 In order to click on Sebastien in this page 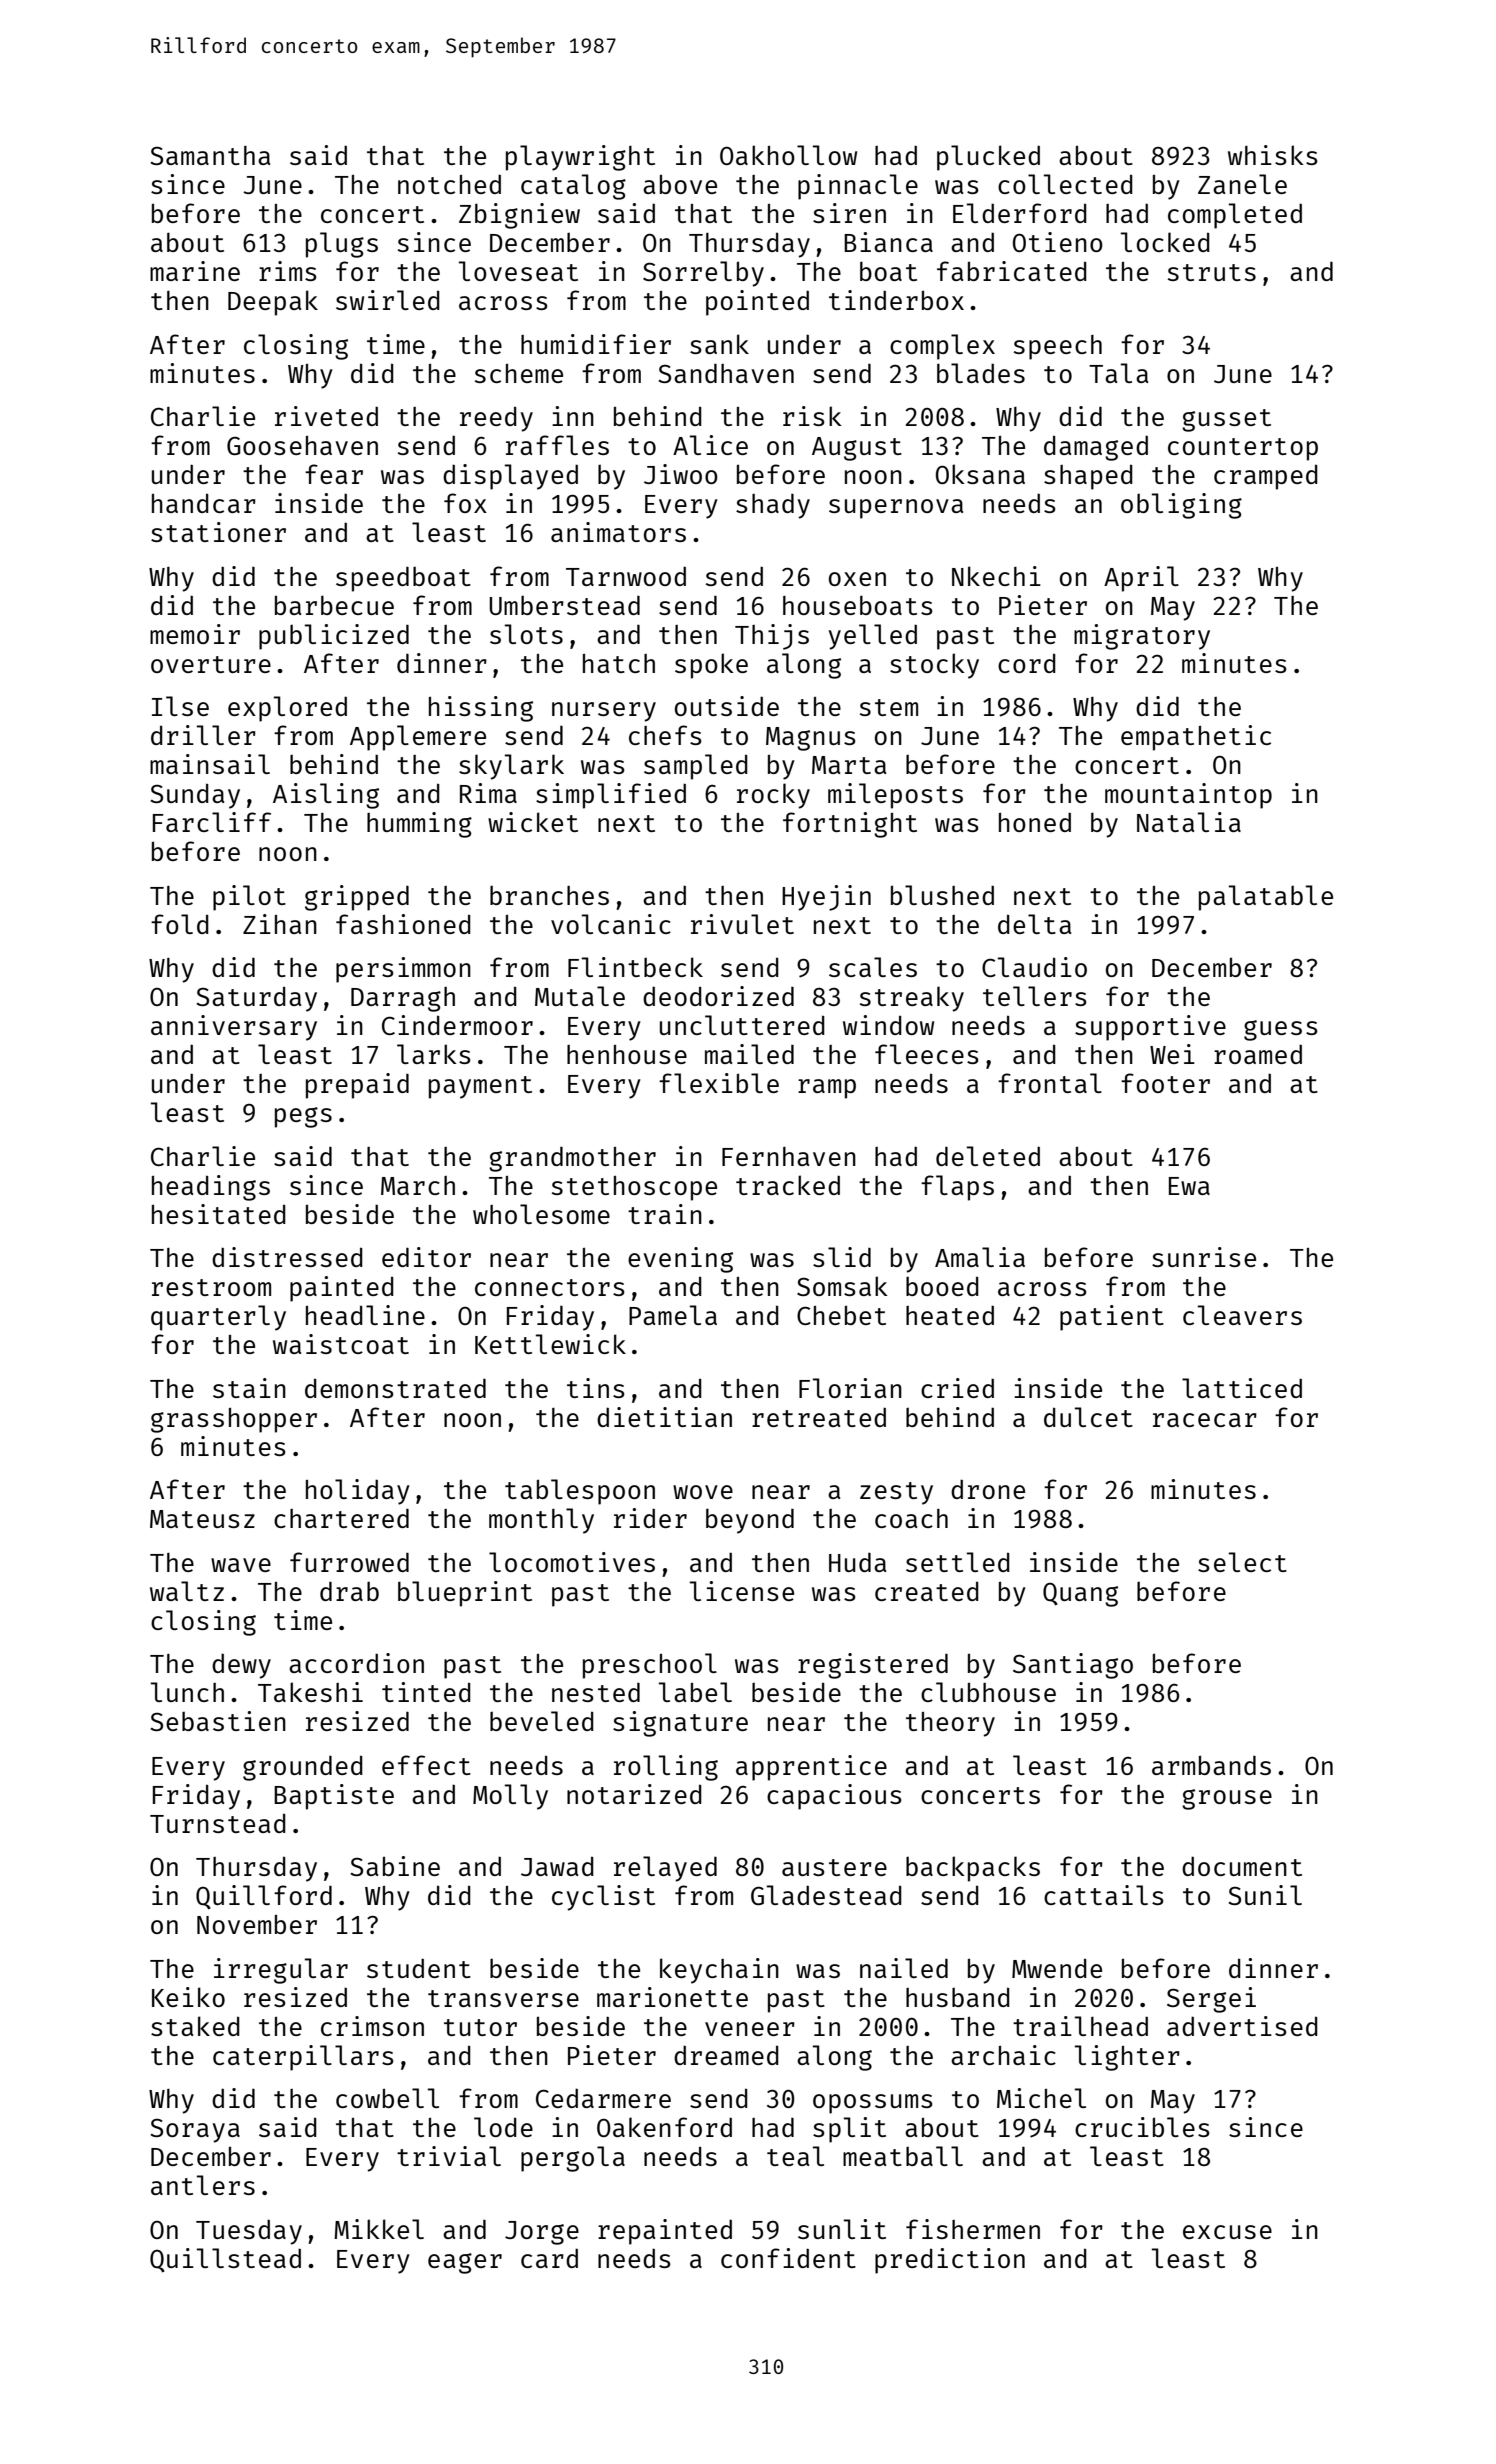, I will do `click(218, 1721)`.
